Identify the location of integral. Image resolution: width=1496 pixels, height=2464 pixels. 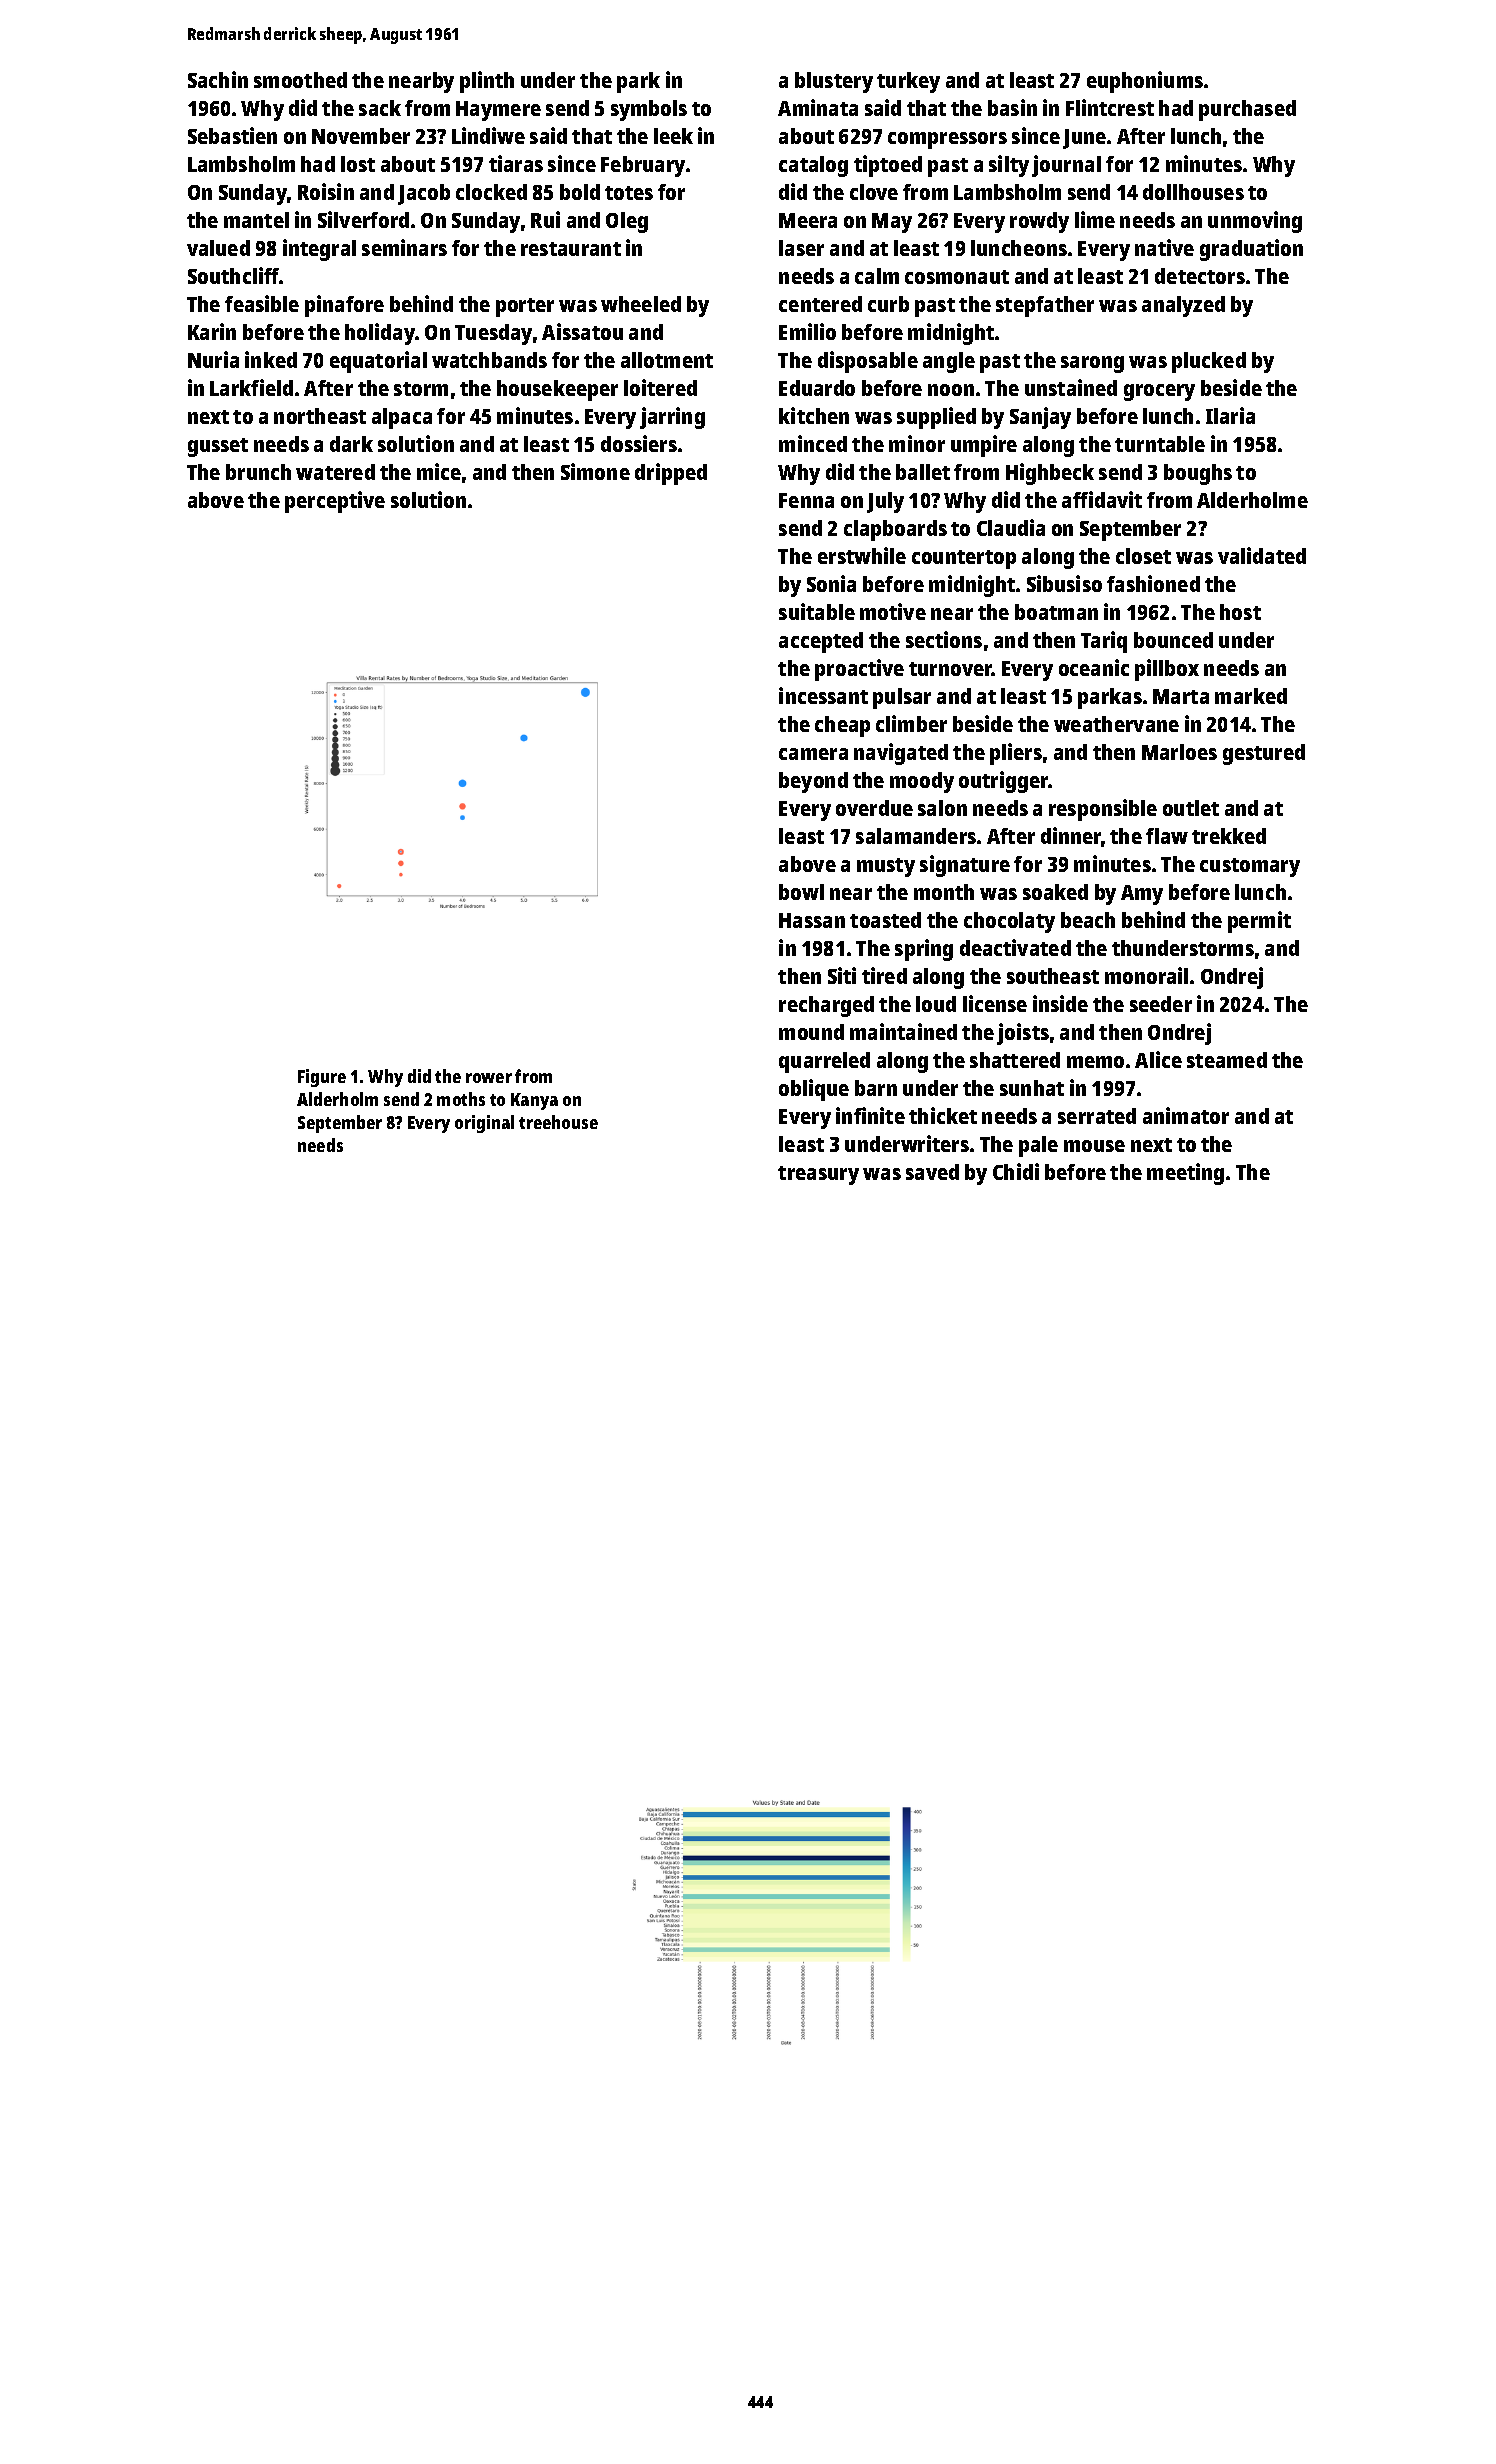
(319, 250).
